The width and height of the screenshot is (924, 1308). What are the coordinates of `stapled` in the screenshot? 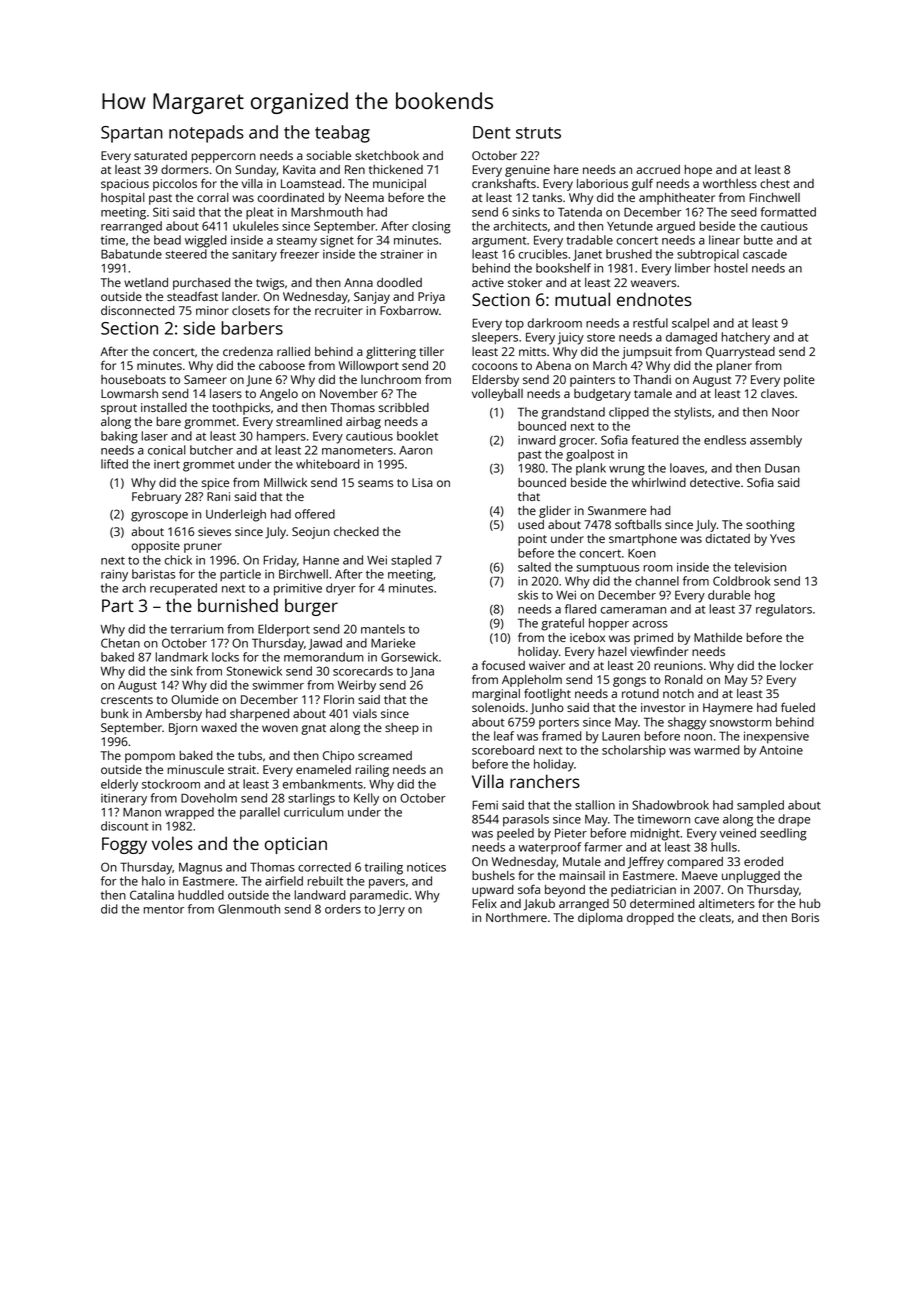 It's located at (411, 561).
